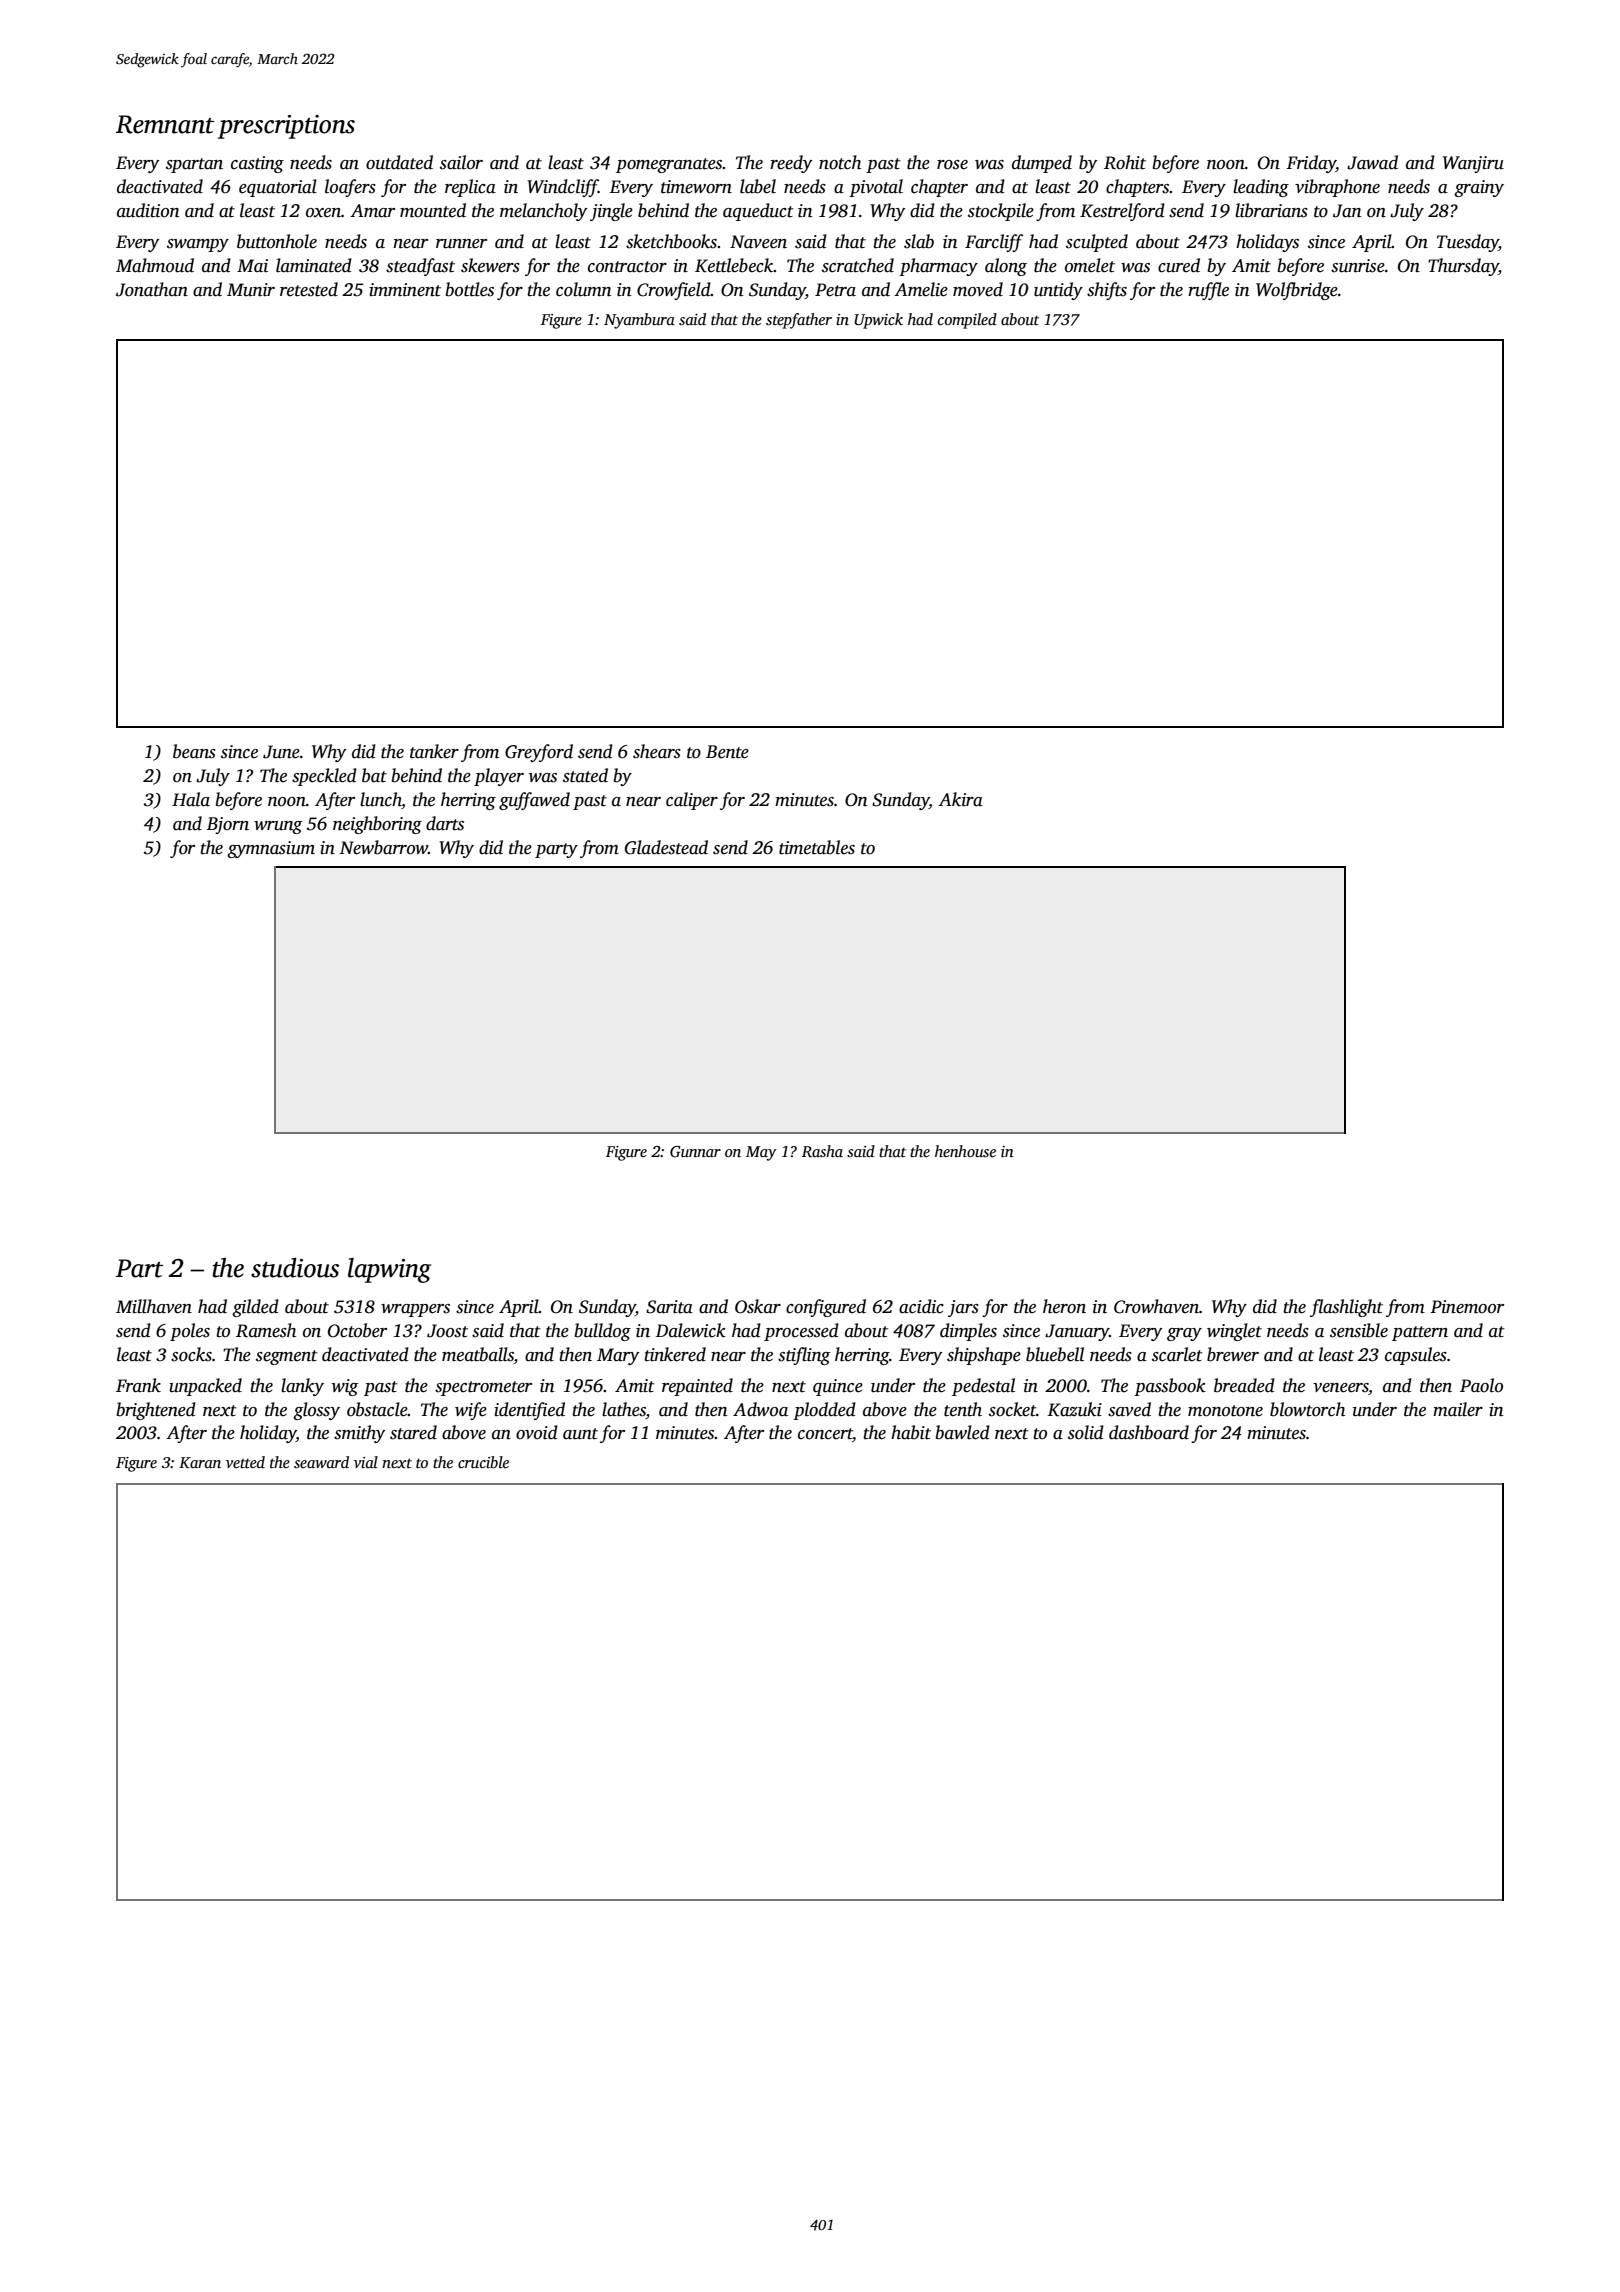 The image size is (1620, 2292). Describe the element at coordinates (413, 1432) in the screenshot. I see `stared` at that location.
